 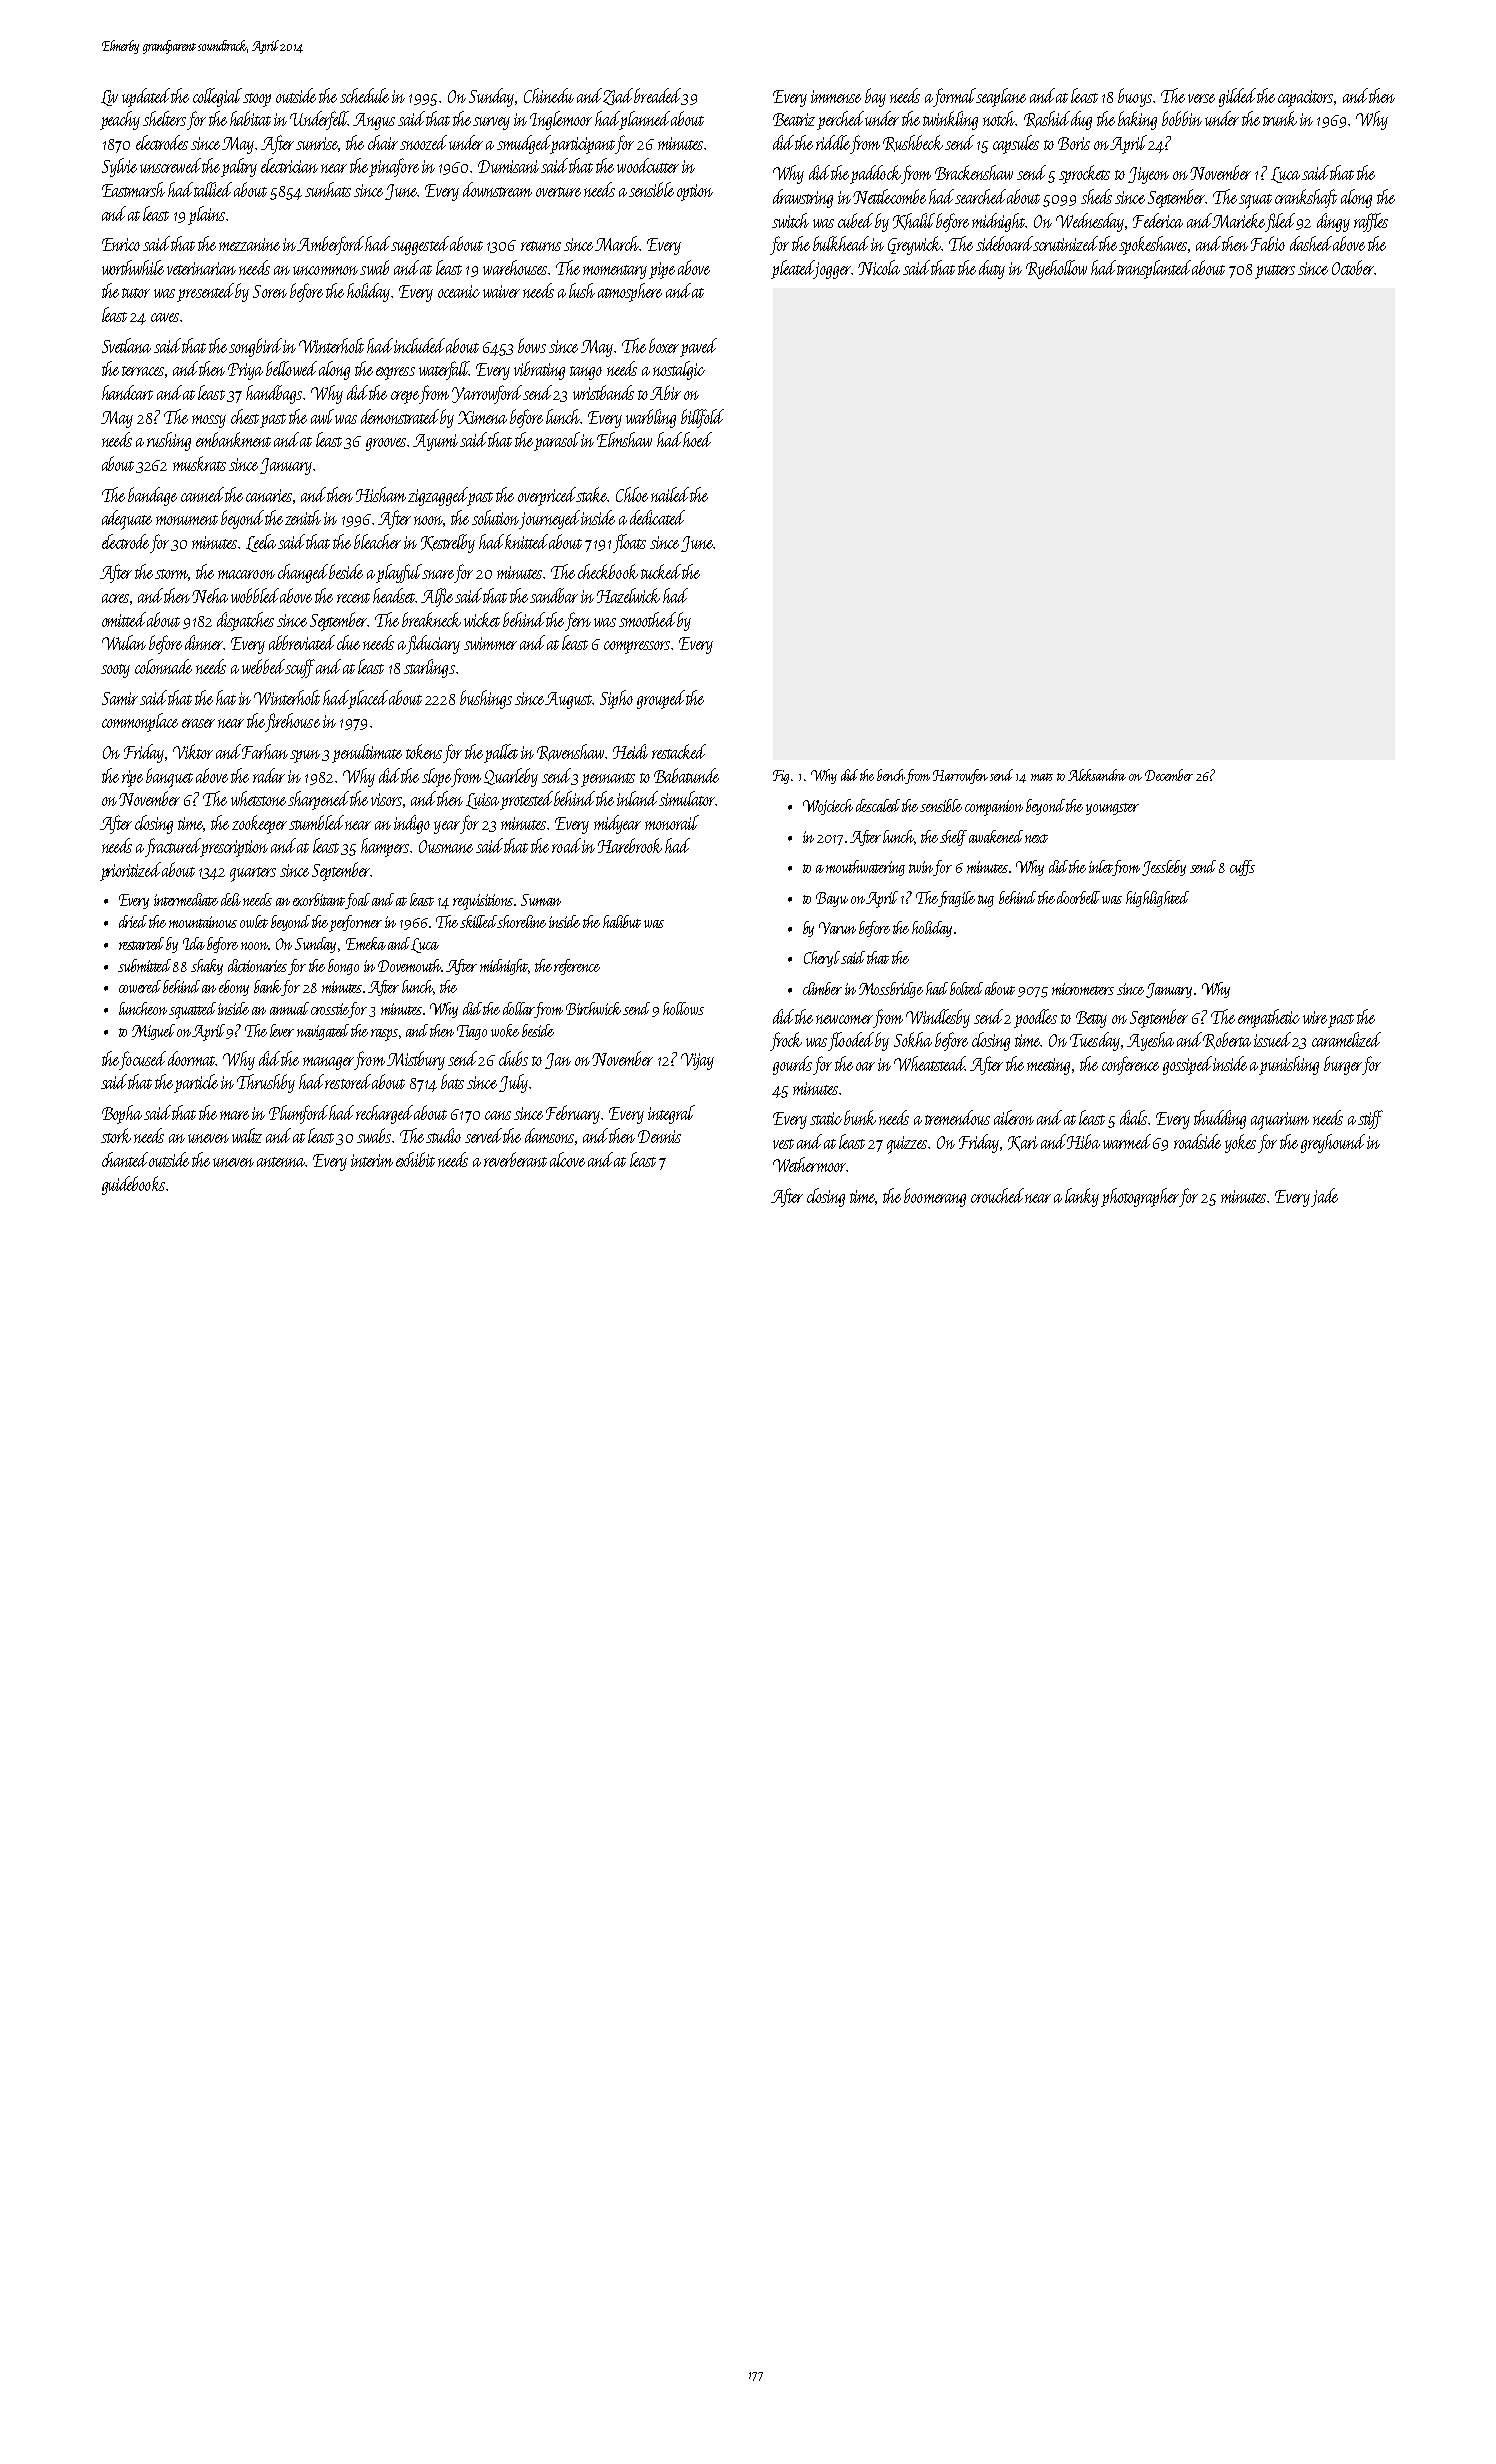 What do you see at coordinates (381, 494) in the screenshot?
I see `Hisham` at bounding box center [381, 494].
